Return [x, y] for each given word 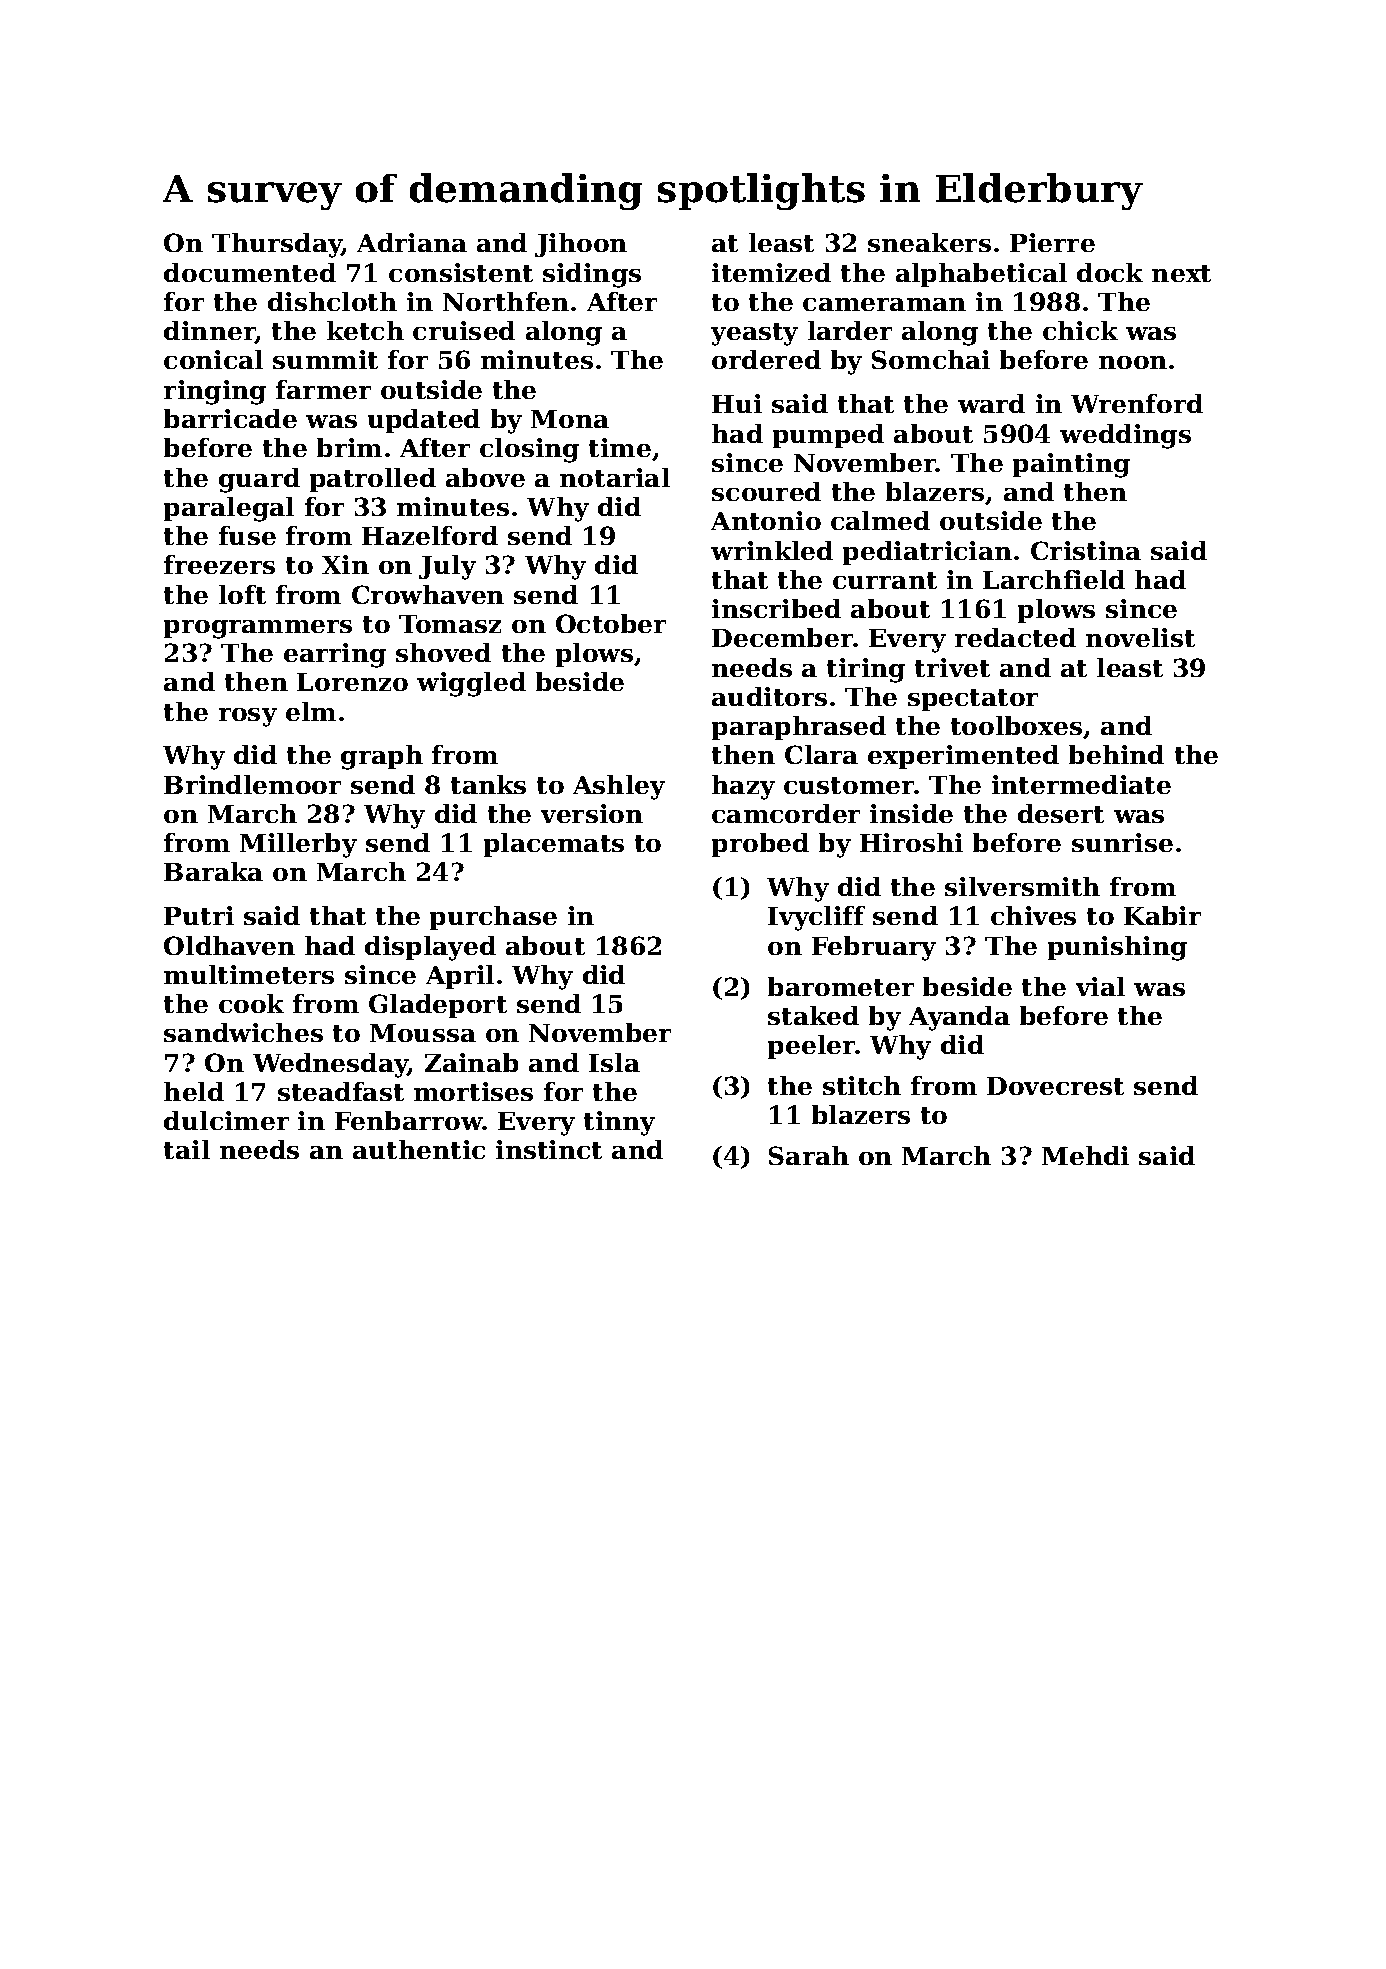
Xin [345, 564]
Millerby [298, 845]
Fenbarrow [409, 1120]
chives [1033, 915]
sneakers [929, 242]
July [447, 567]
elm [311, 711]
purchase [493, 918]
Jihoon [581, 245]
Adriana [412, 242]
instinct [549, 1149]
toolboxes [1016, 725]
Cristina [1086, 550]
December [782, 637]
